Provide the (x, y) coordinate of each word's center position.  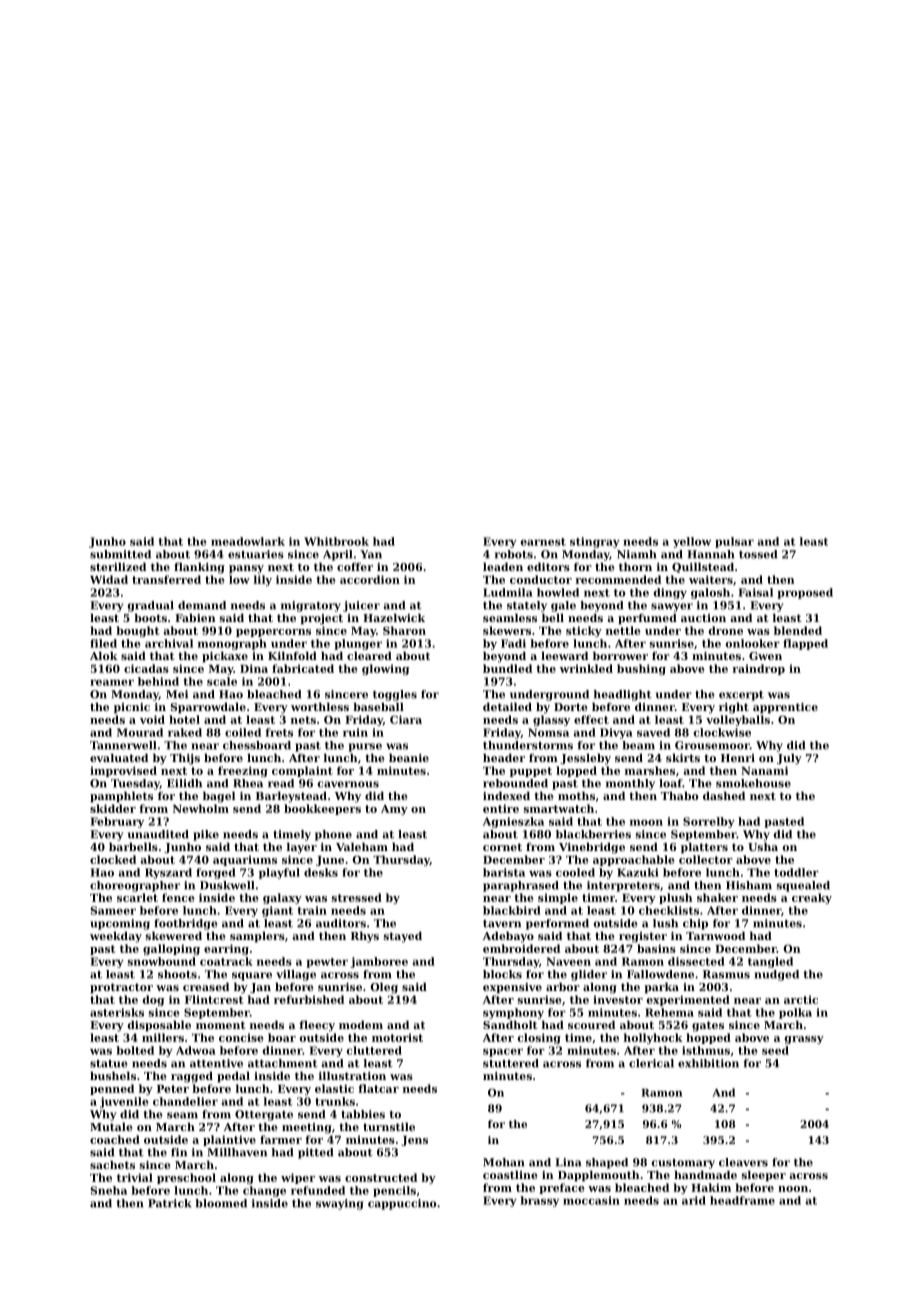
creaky (812, 898)
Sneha (109, 1190)
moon (646, 822)
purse (365, 747)
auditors (341, 923)
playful (279, 873)
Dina (254, 668)
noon (793, 1189)
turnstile (389, 1126)
